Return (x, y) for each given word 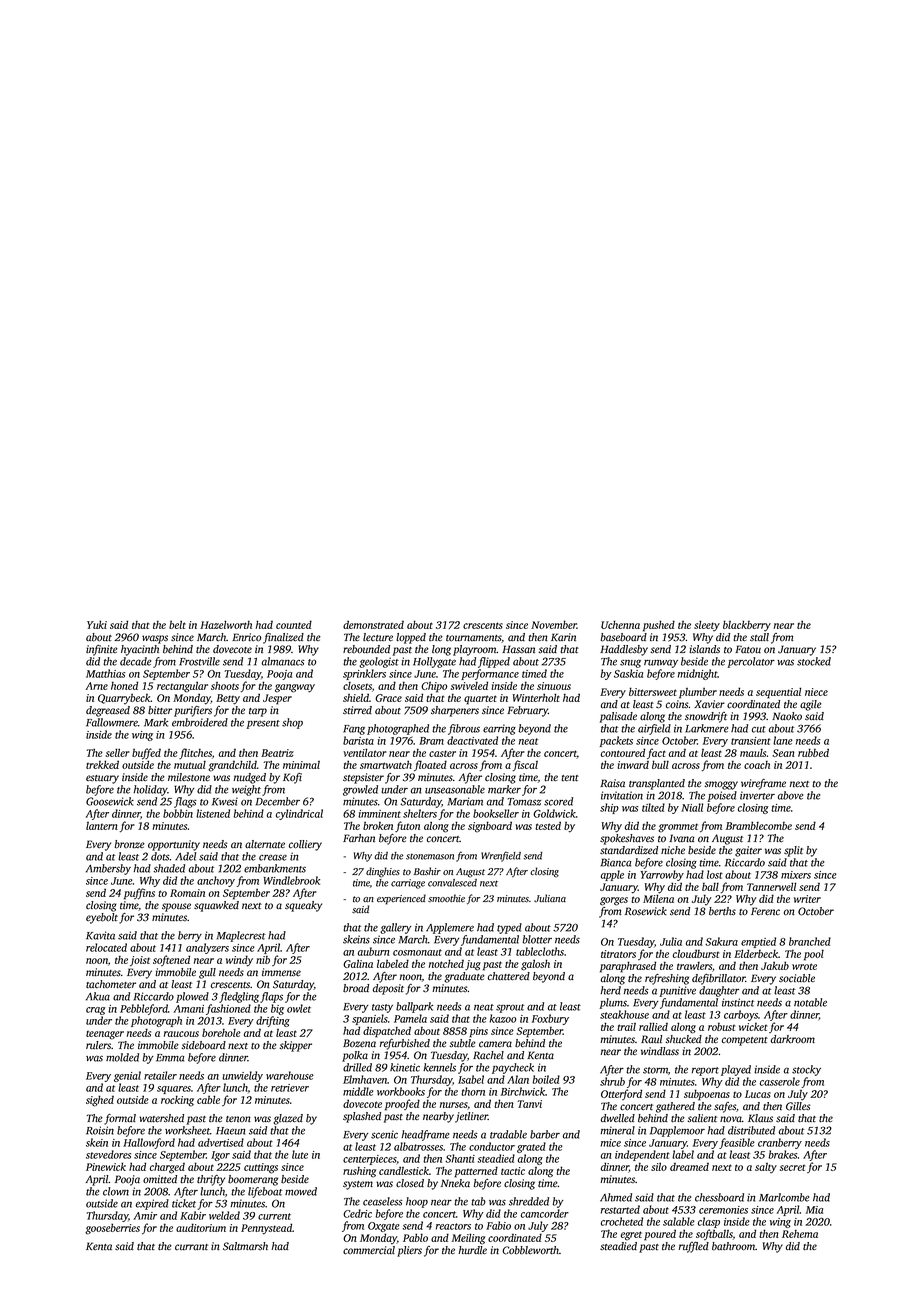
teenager (105, 1035)
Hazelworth (226, 624)
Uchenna (620, 624)
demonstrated (373, 624)
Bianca (616, 862)
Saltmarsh (245, 1246)
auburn (374, 951)
